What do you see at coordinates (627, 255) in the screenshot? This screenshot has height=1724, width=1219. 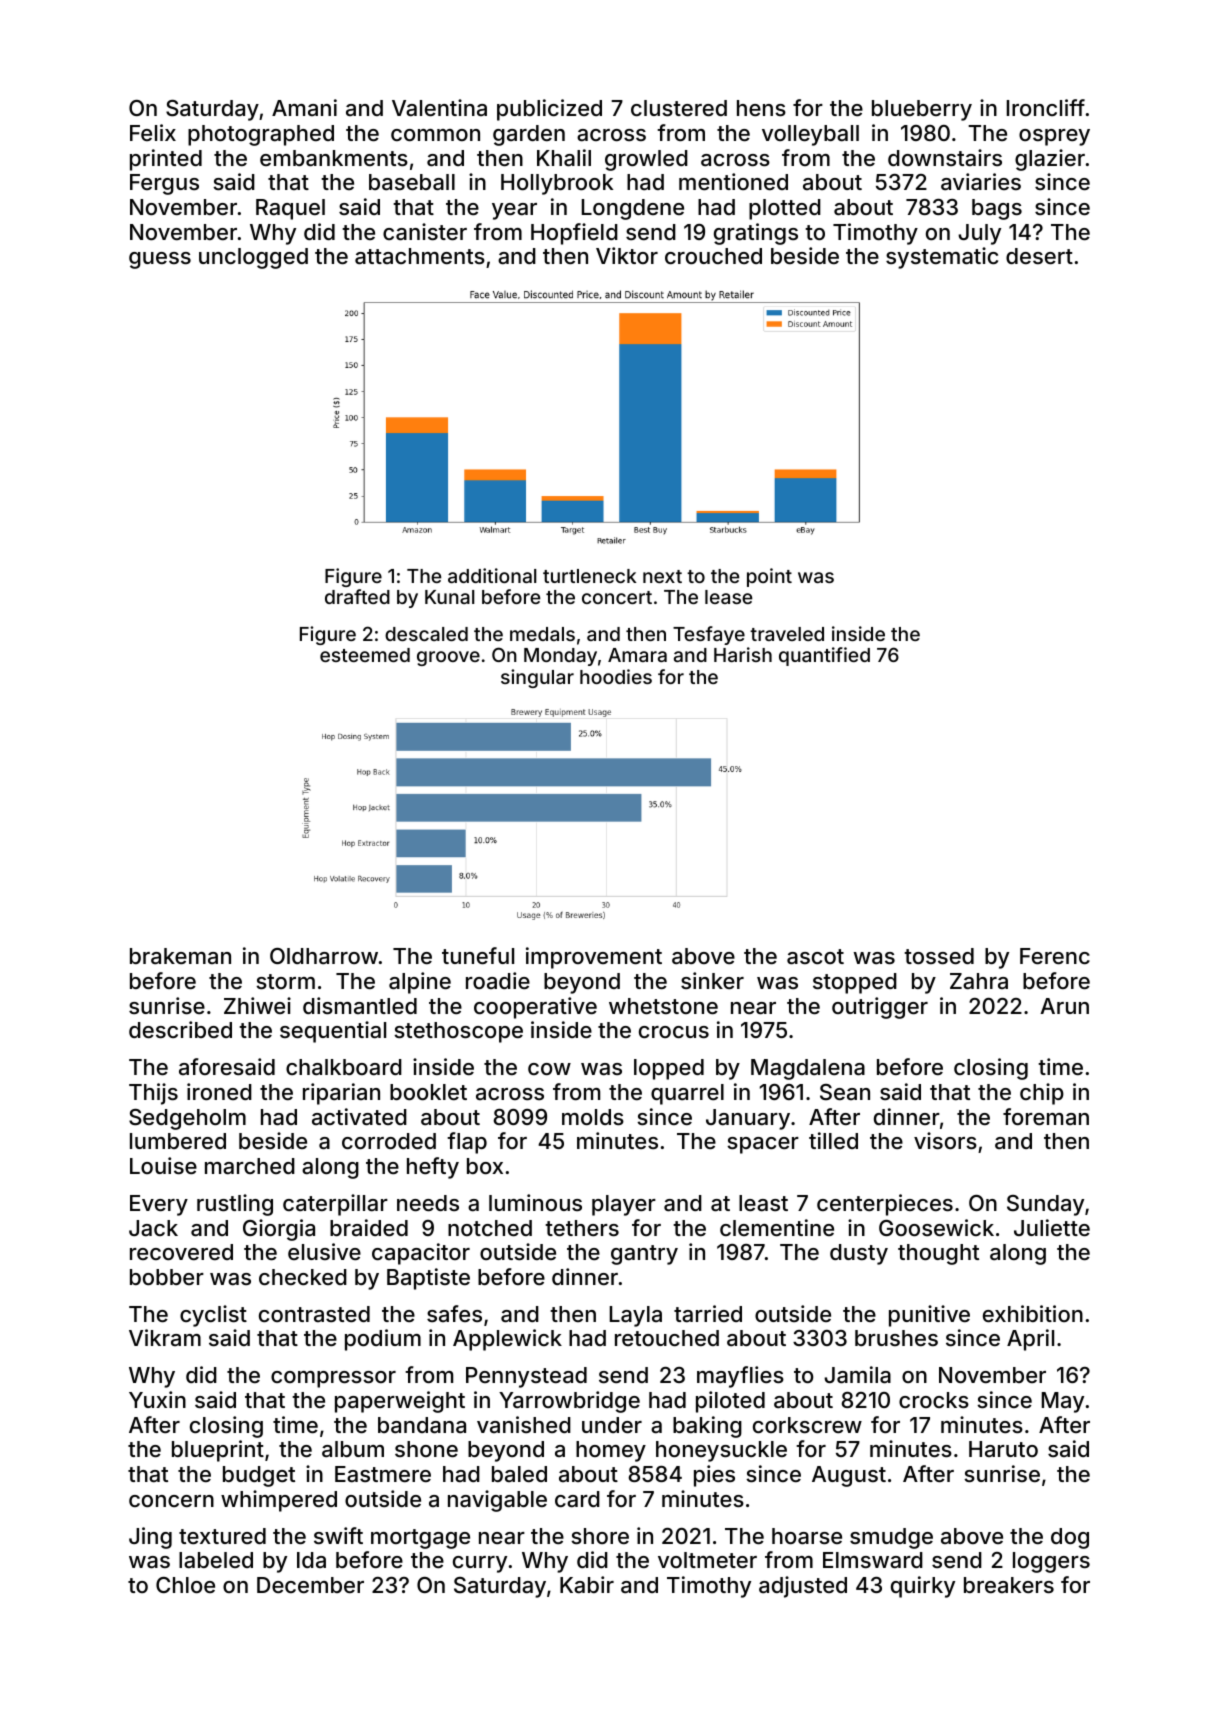 I see `Viktor` at bounding box center [627, 255].
